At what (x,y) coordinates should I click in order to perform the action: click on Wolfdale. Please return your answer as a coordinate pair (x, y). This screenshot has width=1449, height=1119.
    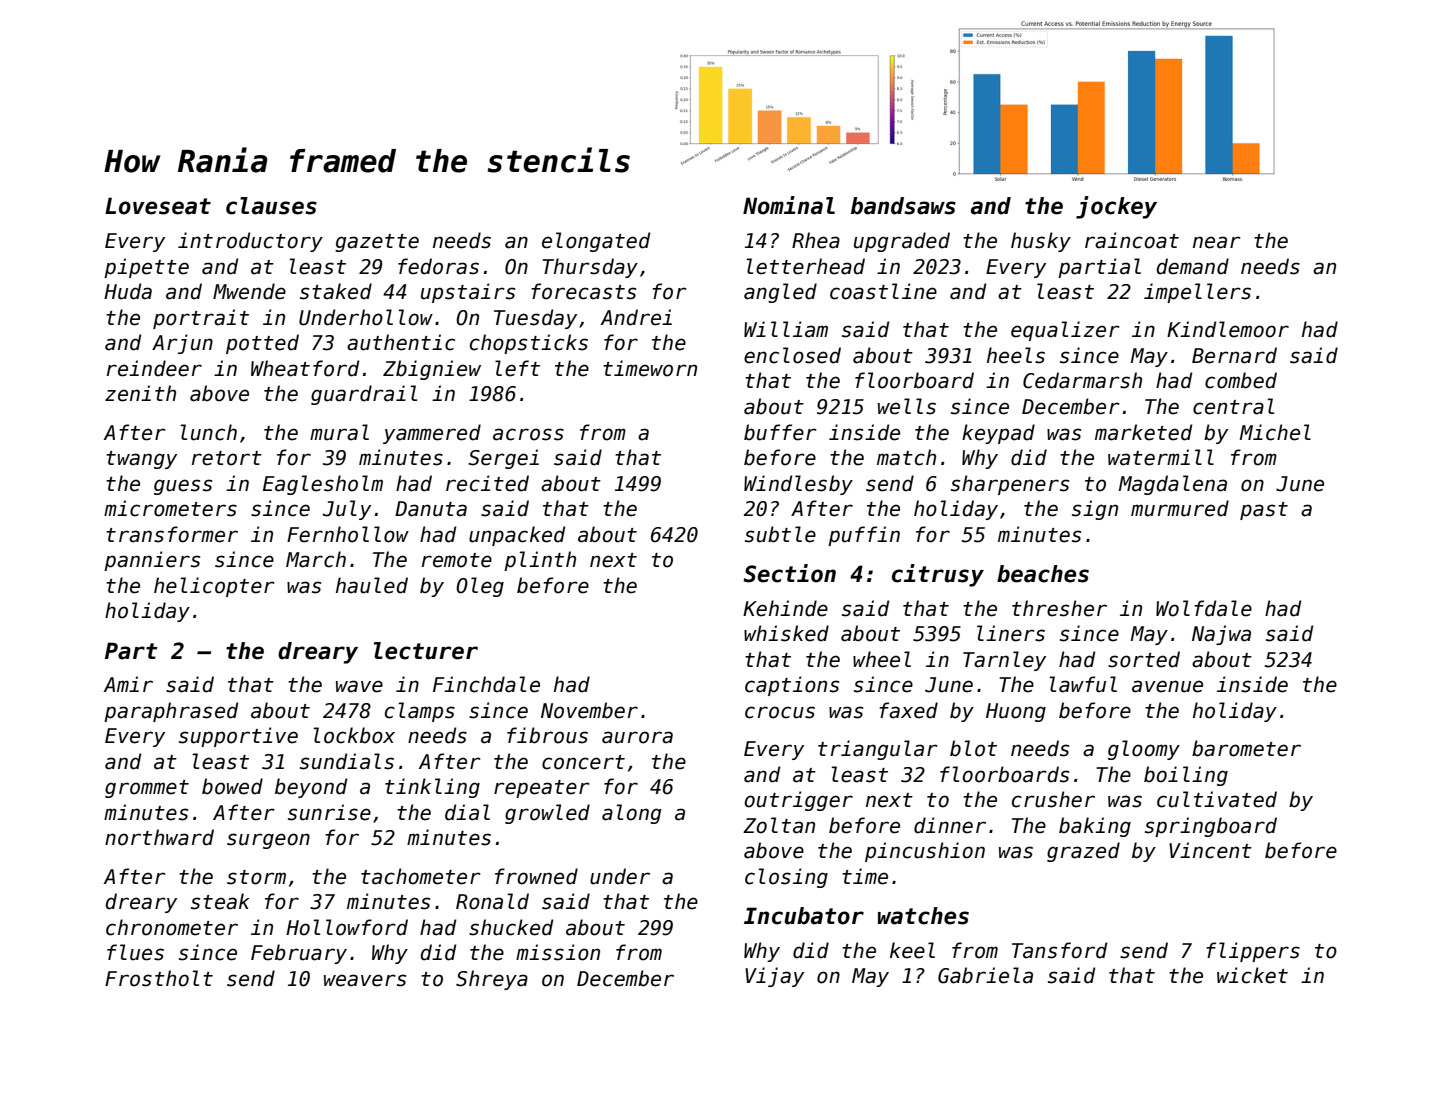
    Looking at the image, I should click on (1204, 608).
